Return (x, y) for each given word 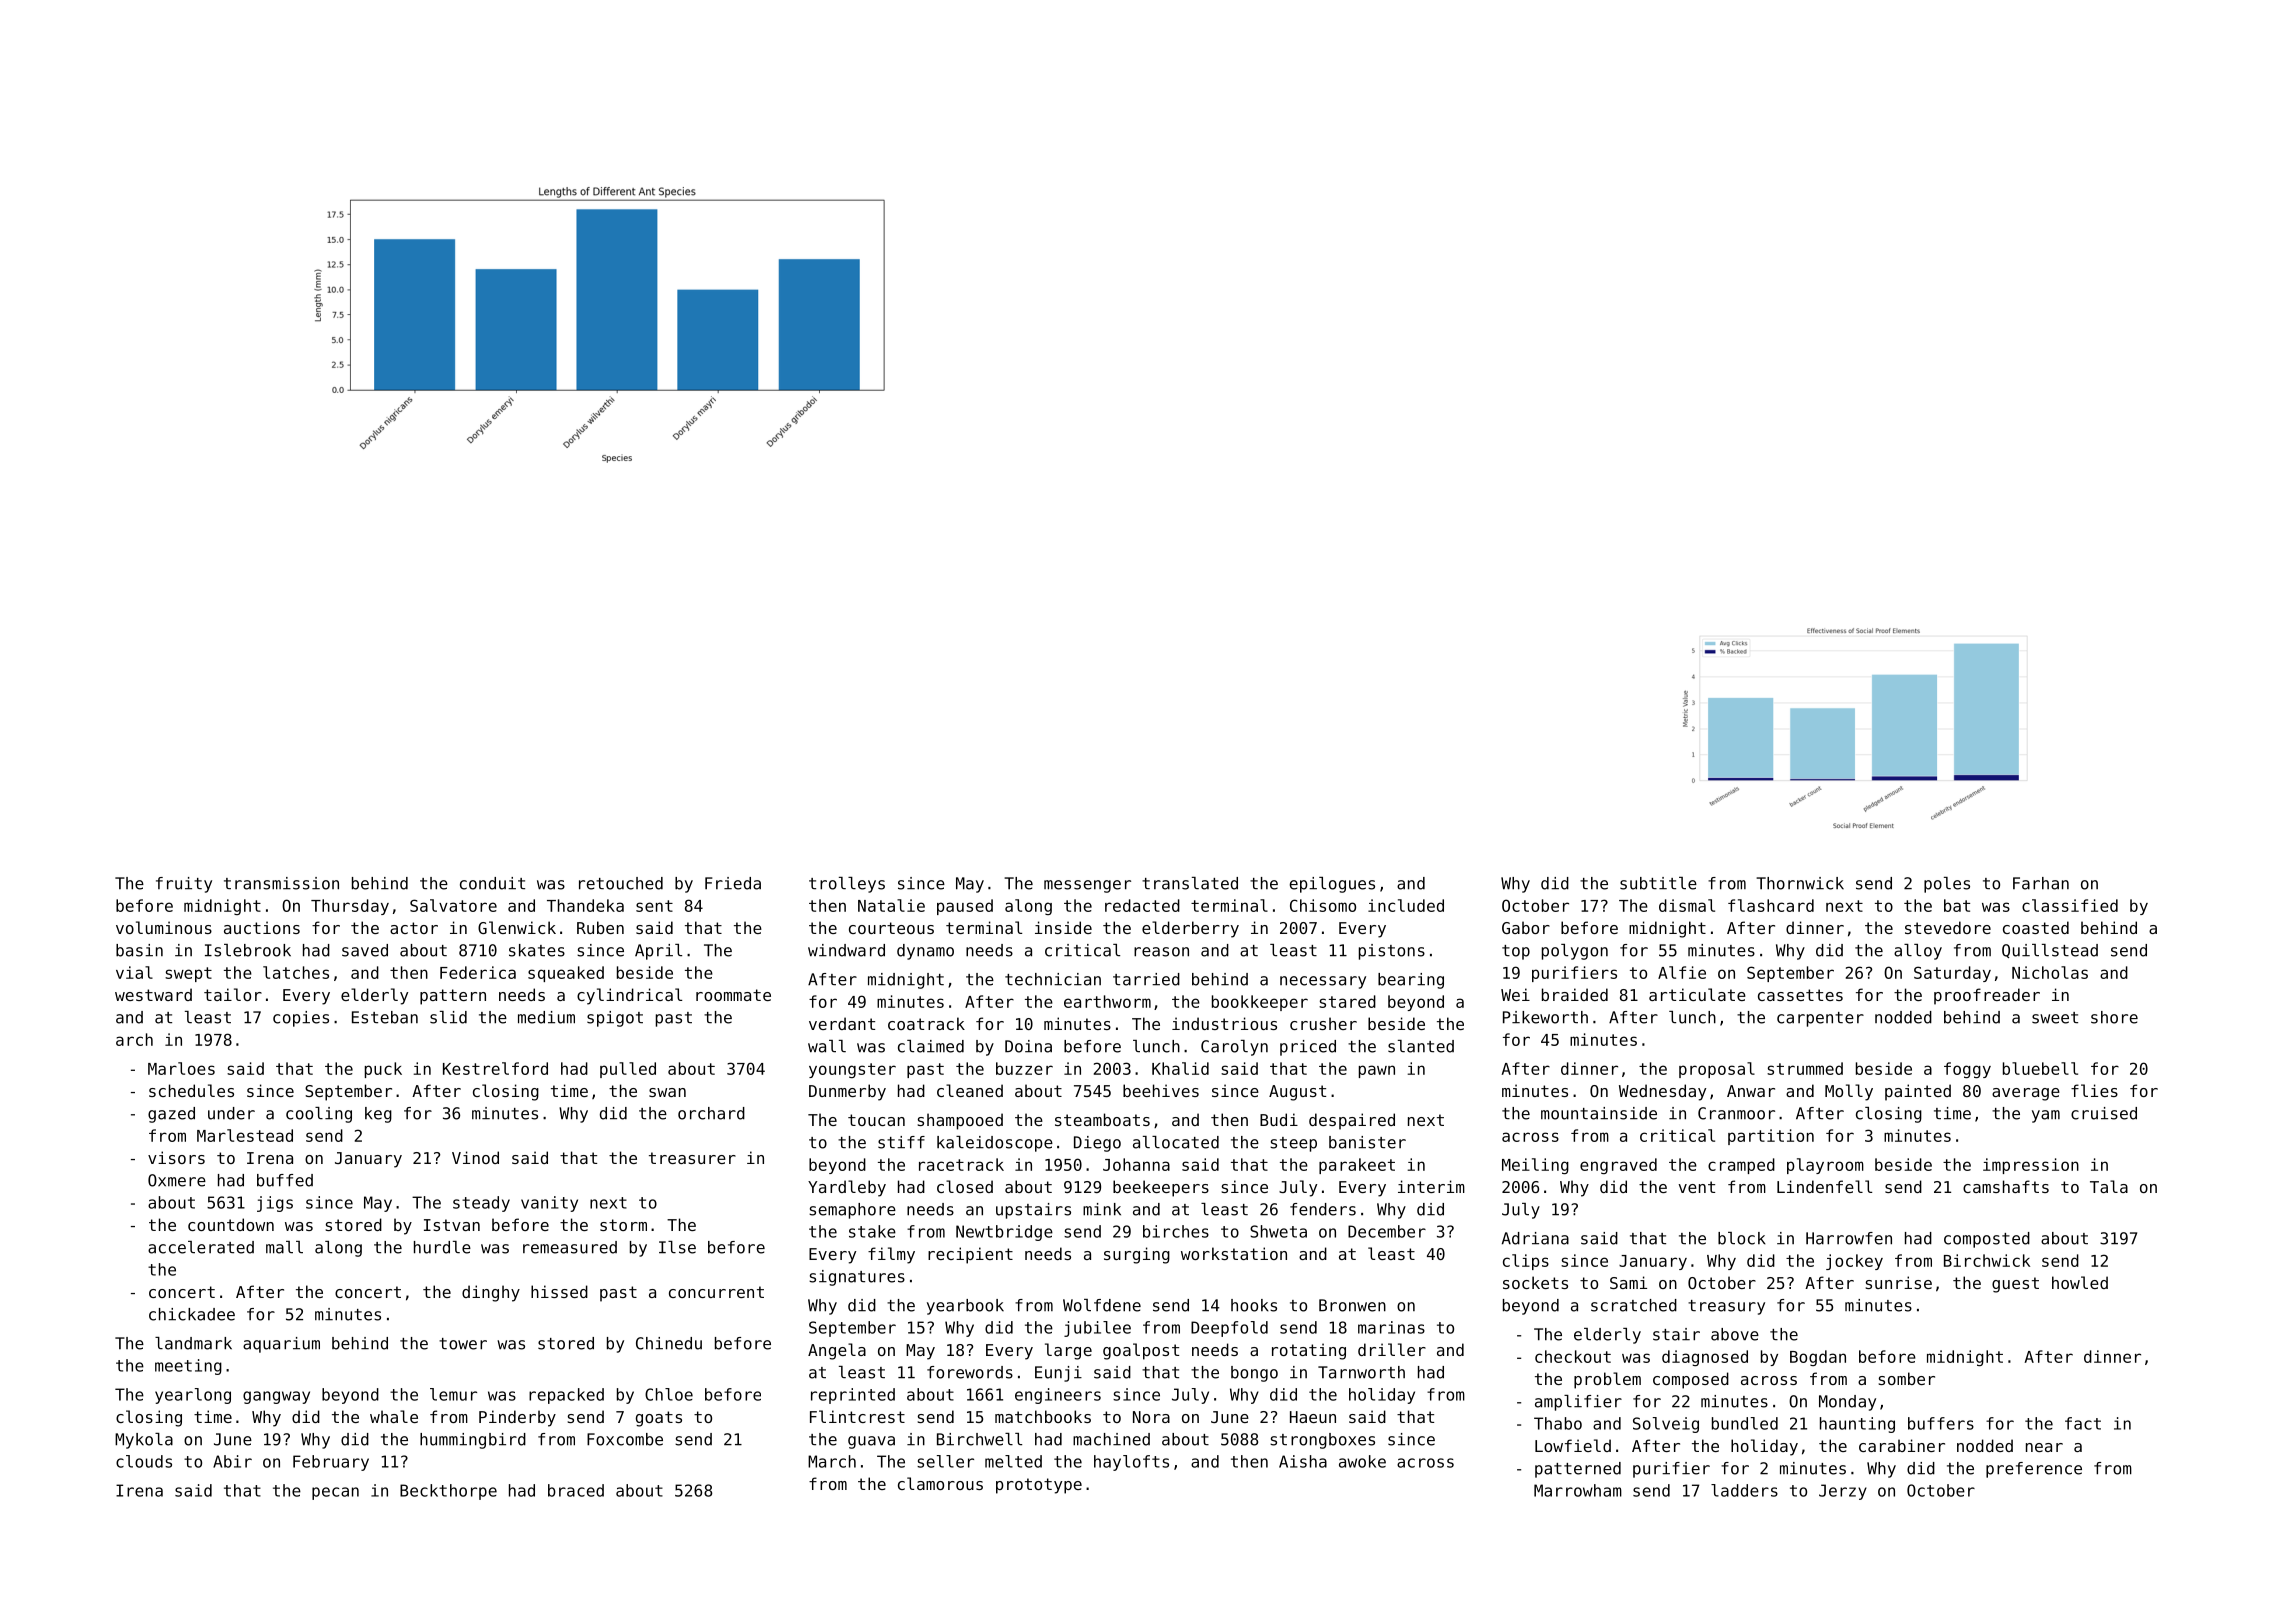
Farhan (2041, 883)
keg (378, 1115)
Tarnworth (1361, 1372)
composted (1987, 1240)
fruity (184, 885)
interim (1431, 1186)
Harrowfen (1849, 1238)
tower (463, 1344)
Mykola (144, 1441)
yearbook (965, 1307)
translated (1190, 883)
